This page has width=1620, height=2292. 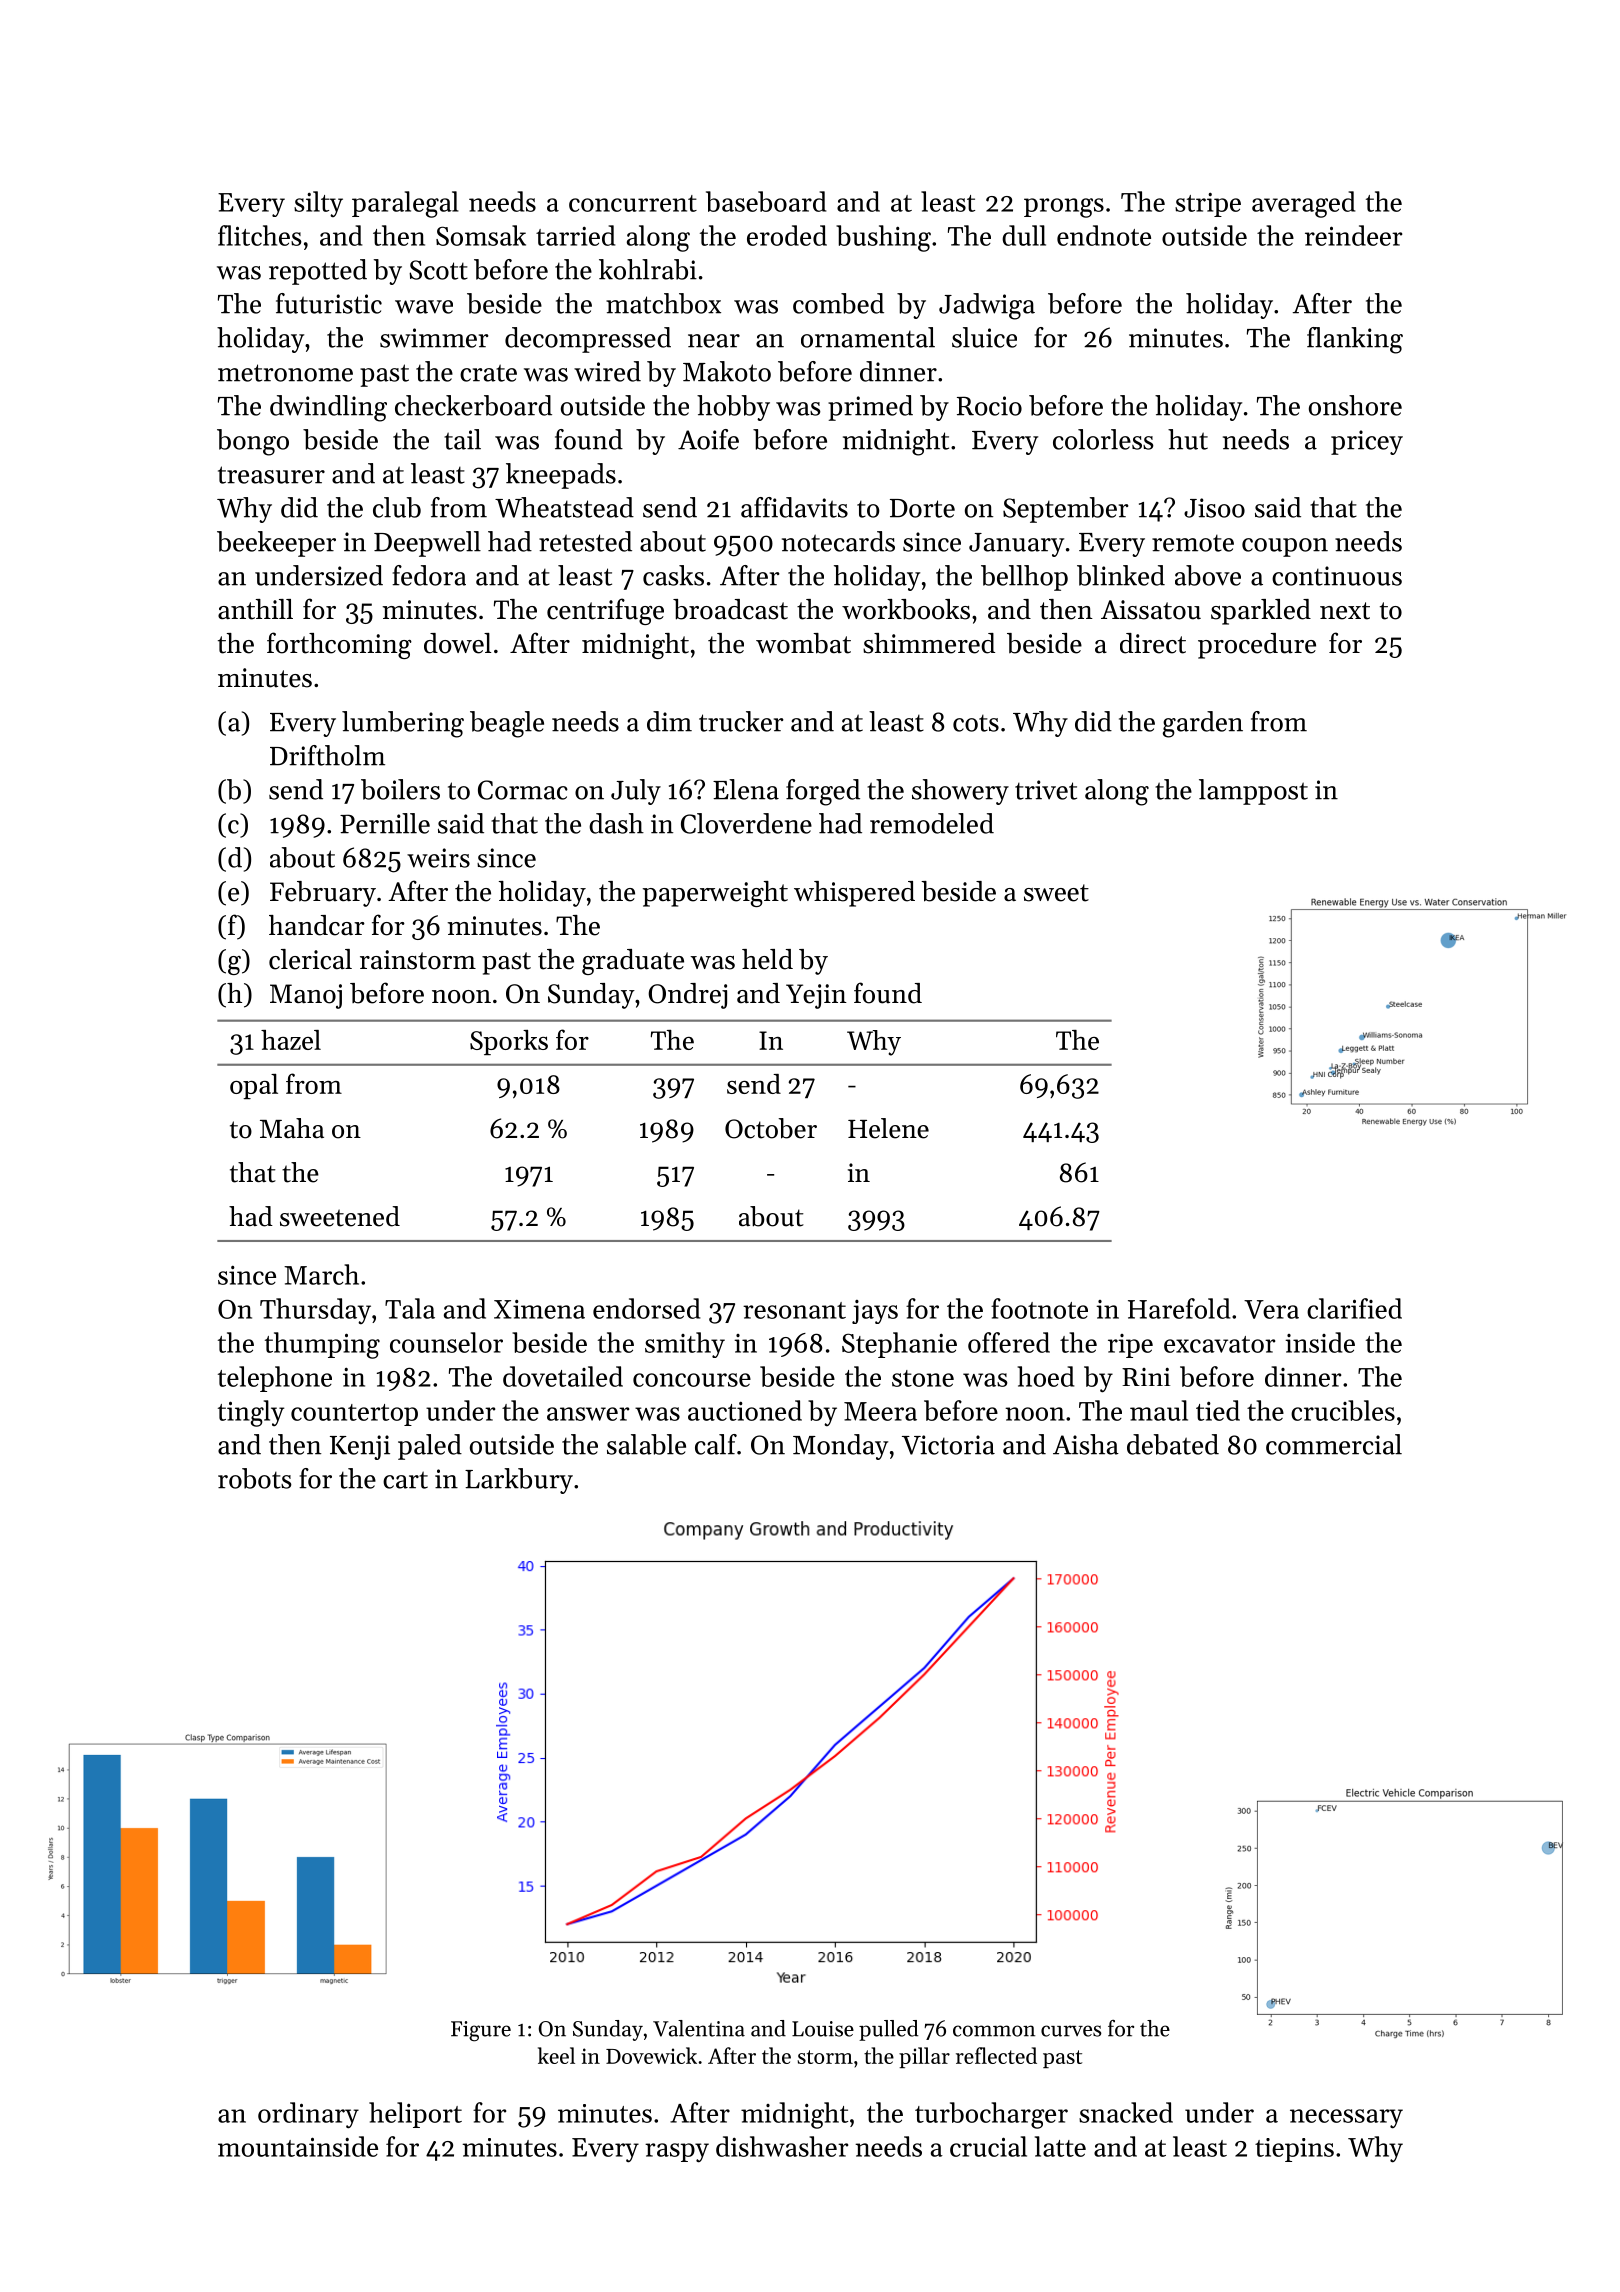 What do you see at coordinates (1188, 439) in the page?
I see `hut` at bounding box center [1188, 439].
